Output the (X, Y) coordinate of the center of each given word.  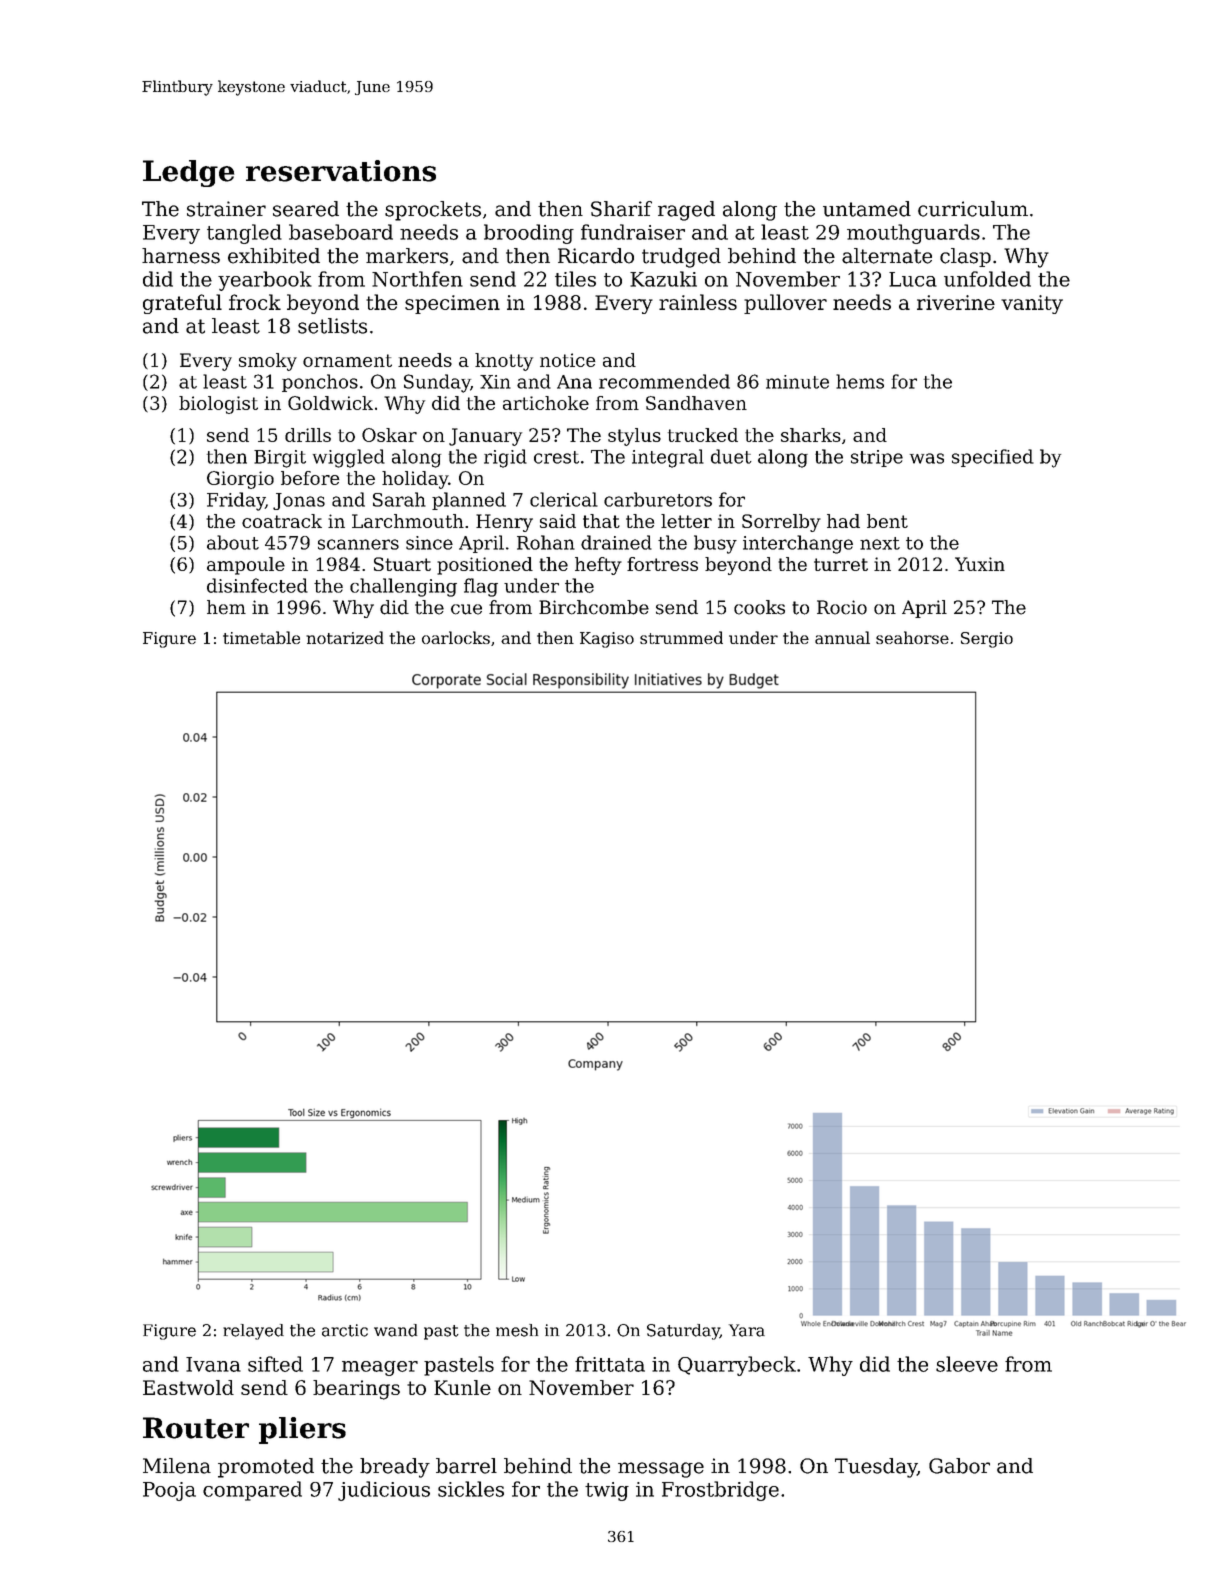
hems (860, 381)
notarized (345, 637)
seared (306, 209)
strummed (681, 637)
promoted (266, 1468)
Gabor (959, 1466)
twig (607, 1491)
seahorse (912, 637)
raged (686, 211)
